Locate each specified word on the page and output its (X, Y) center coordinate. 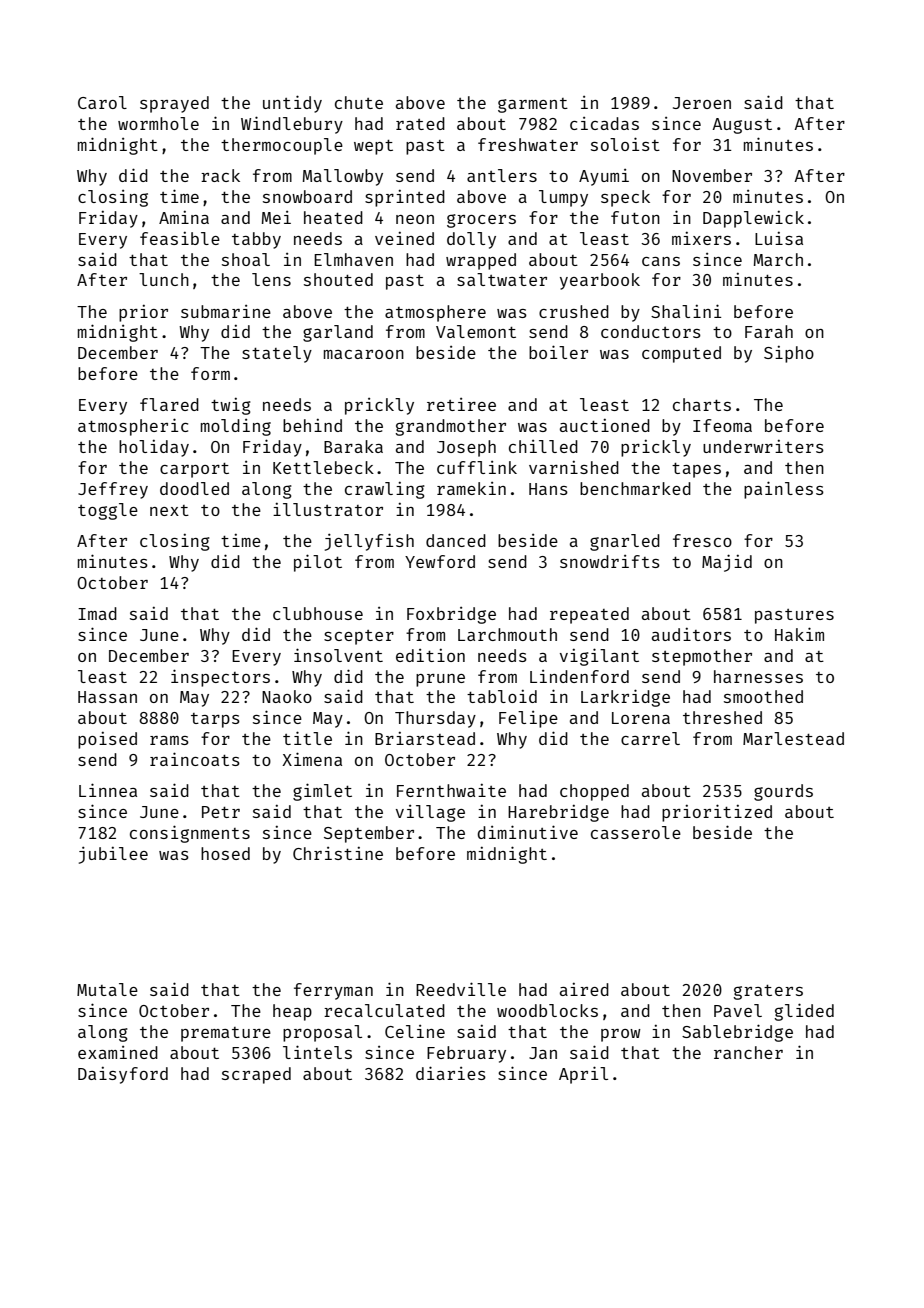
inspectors (220, 678)
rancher (748, 1052)
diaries (451, 1073)
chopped (594, 792)
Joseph (466, 448)
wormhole (158, 123)
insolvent (338, 655)
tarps (215, 720)
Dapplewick (753, 219)
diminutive (527, 832)
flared (169, 404)
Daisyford (123, 1075)
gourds (783, 792)
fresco (702, 540)
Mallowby (343, 177)
